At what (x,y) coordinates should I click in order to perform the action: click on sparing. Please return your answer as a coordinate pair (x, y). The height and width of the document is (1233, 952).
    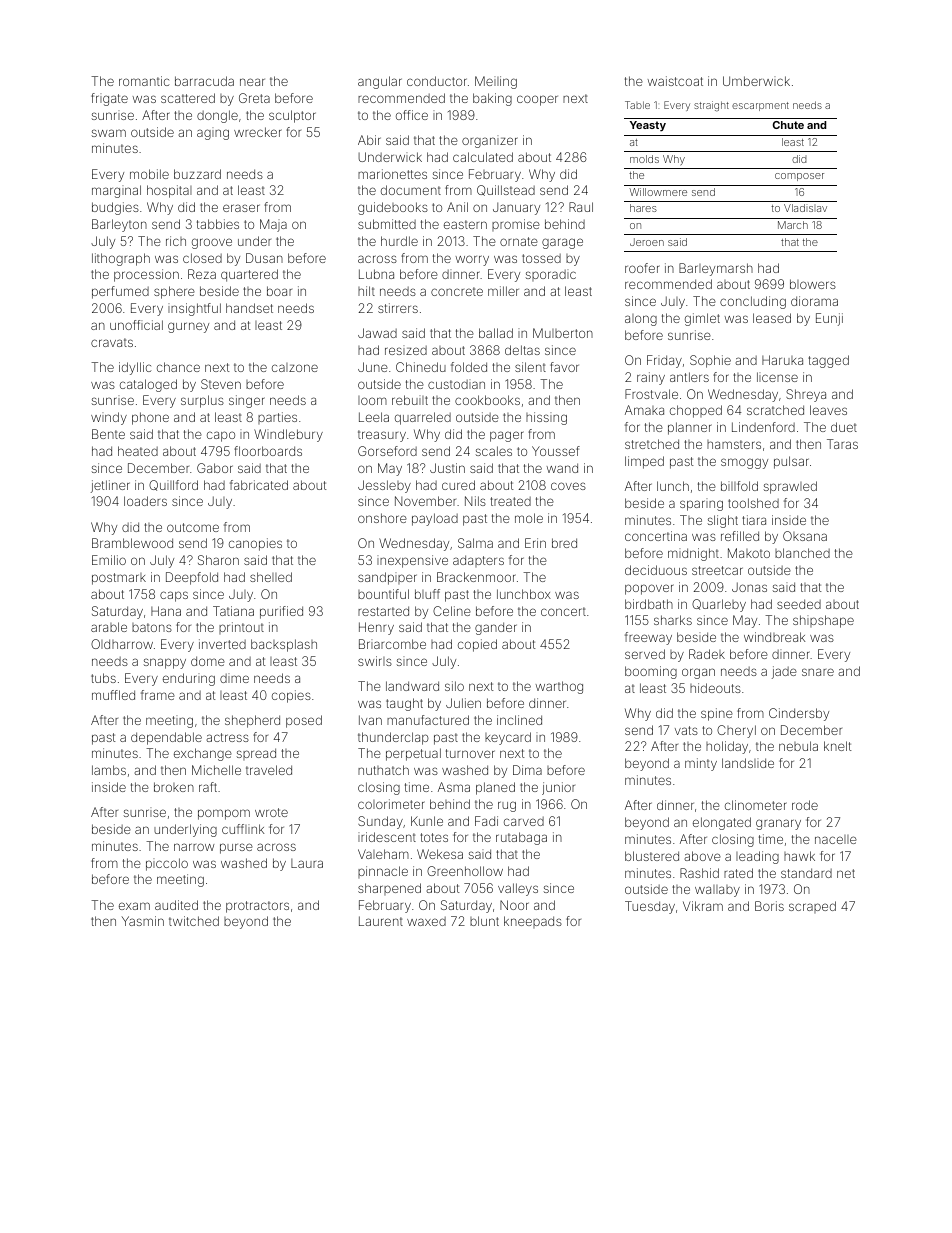
    Looking at the image, I should click on (701, 504).
